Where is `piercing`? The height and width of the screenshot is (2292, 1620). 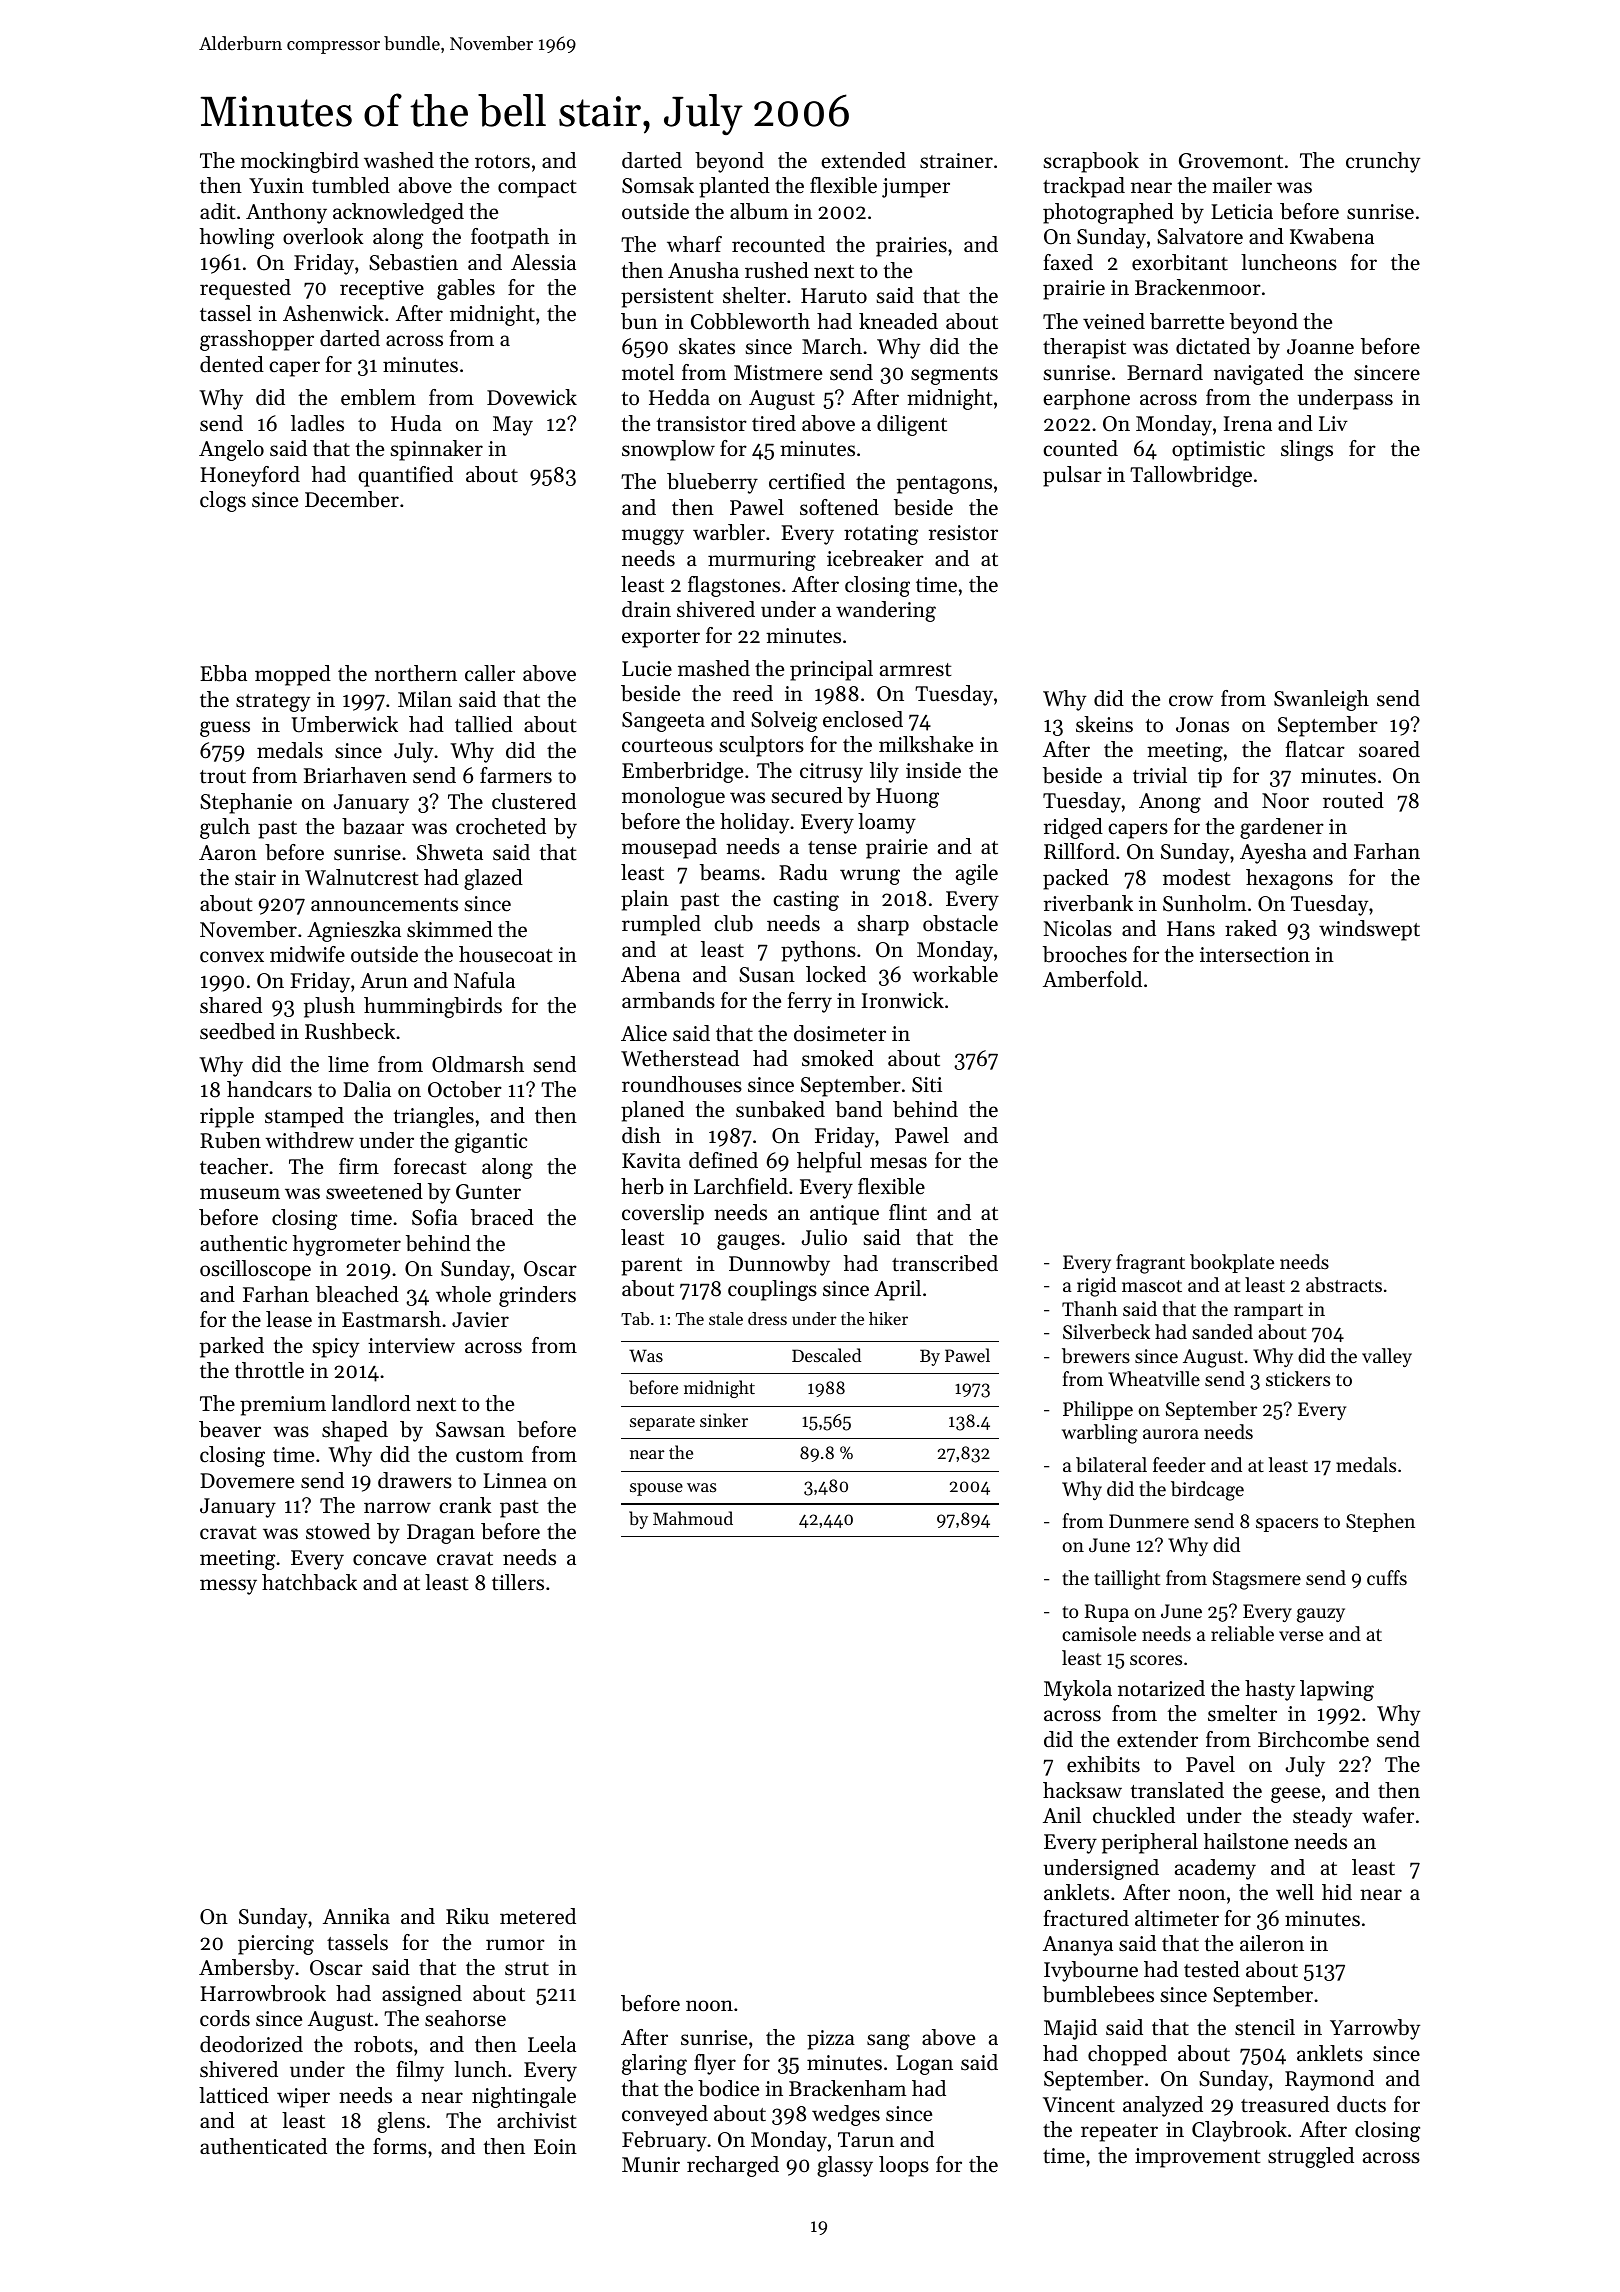
piercing is located at coordinates (276, 1945).
